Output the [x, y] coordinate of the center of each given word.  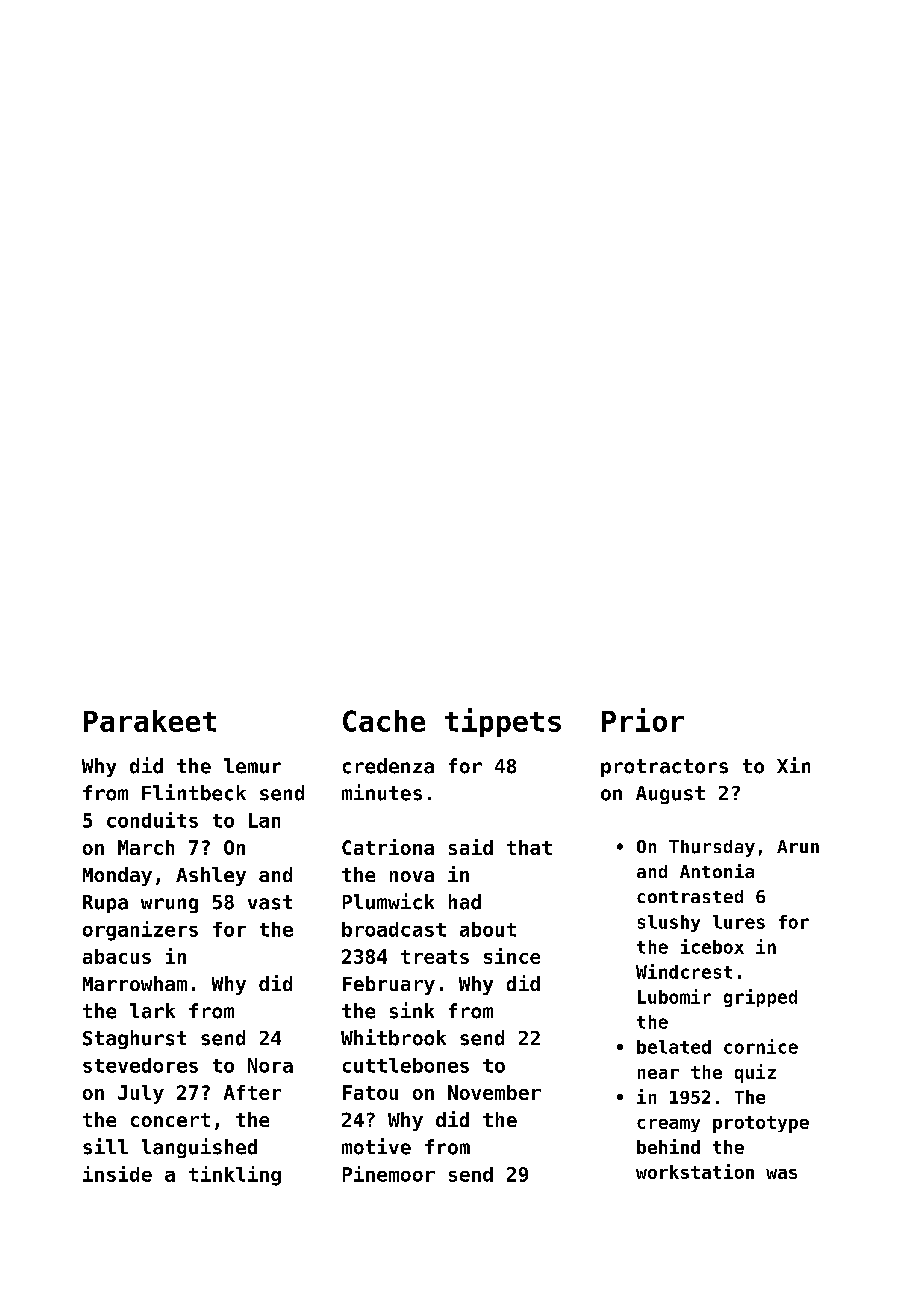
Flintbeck [194, 792]
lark [152, 1011]
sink [412, 1010]
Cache [384, 721]
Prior [643, 720]
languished [199, 1148]
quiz [755, 1073]
